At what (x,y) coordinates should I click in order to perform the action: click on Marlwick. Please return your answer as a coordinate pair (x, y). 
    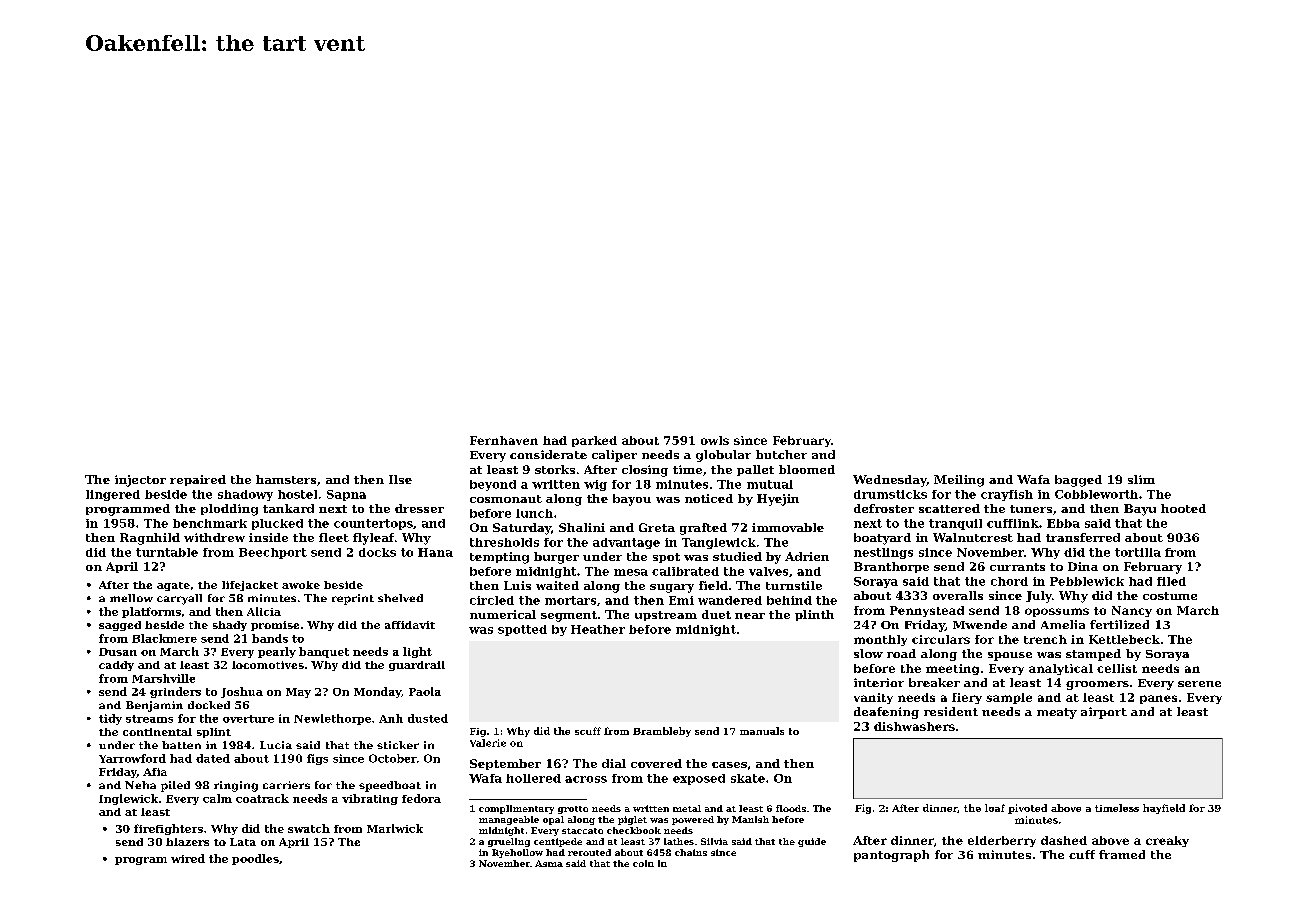
    Looking at the image, I should click on (395, 828).
